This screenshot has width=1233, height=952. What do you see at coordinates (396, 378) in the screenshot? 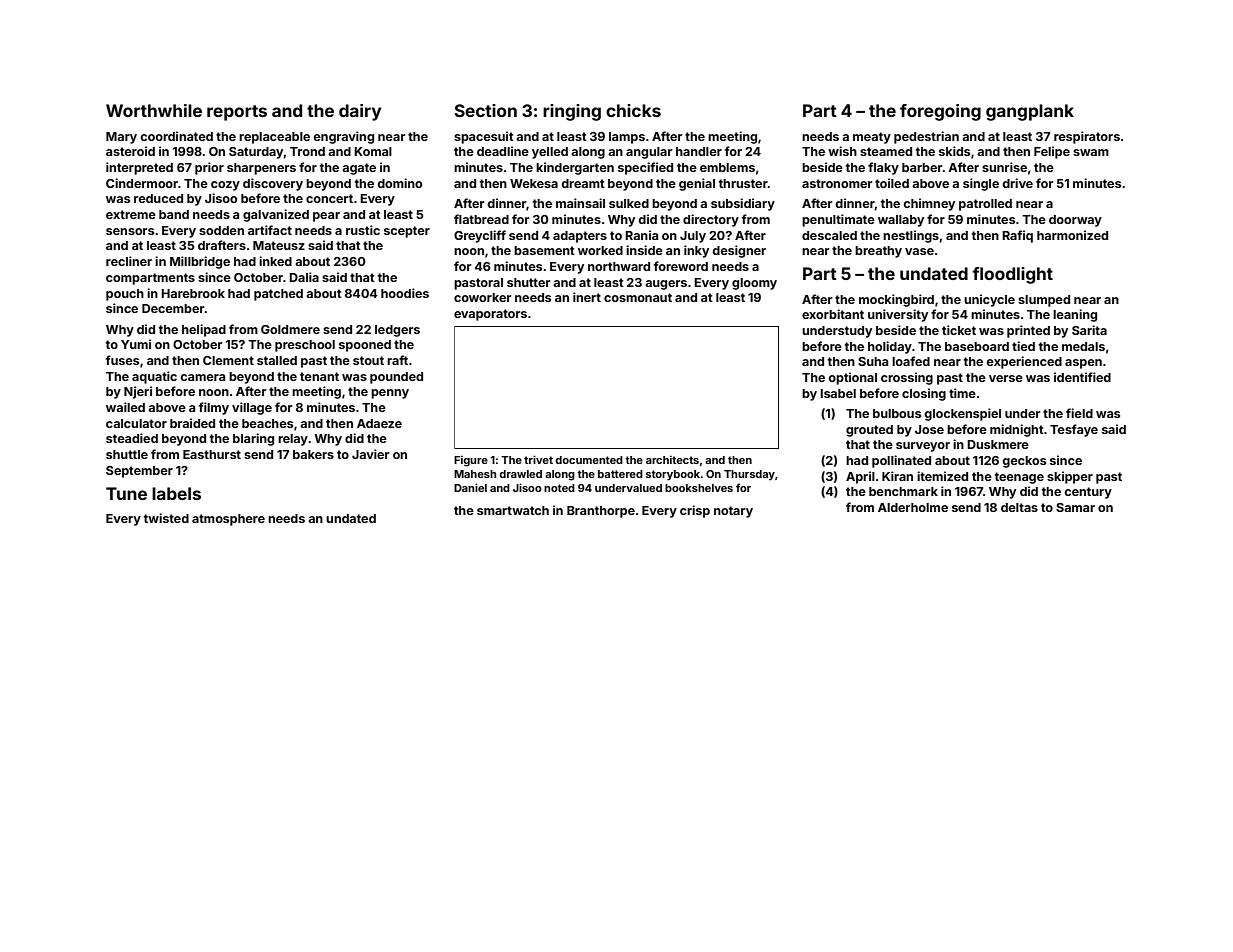
I see `pounded` at bounding box center [396, 378].
